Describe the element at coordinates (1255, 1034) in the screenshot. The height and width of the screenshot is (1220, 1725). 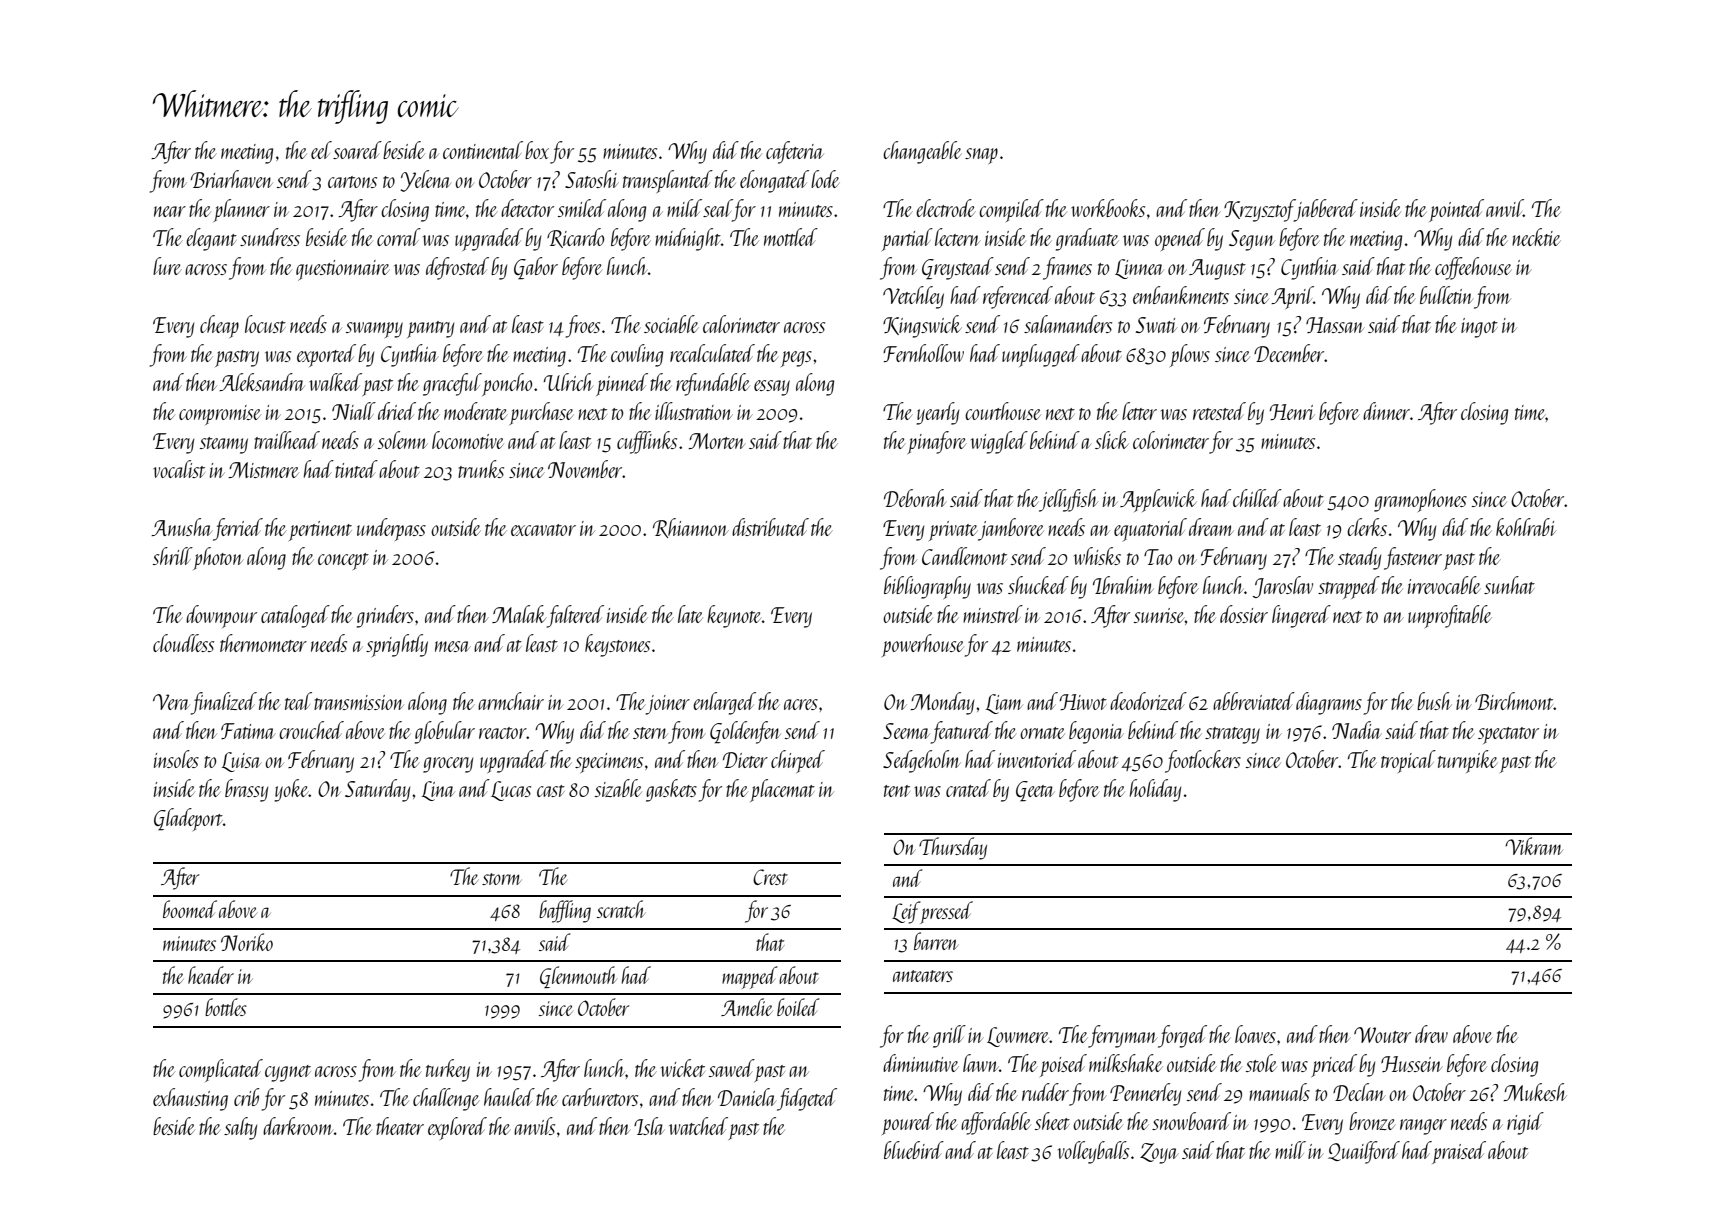
I see `loaves` at that location.
